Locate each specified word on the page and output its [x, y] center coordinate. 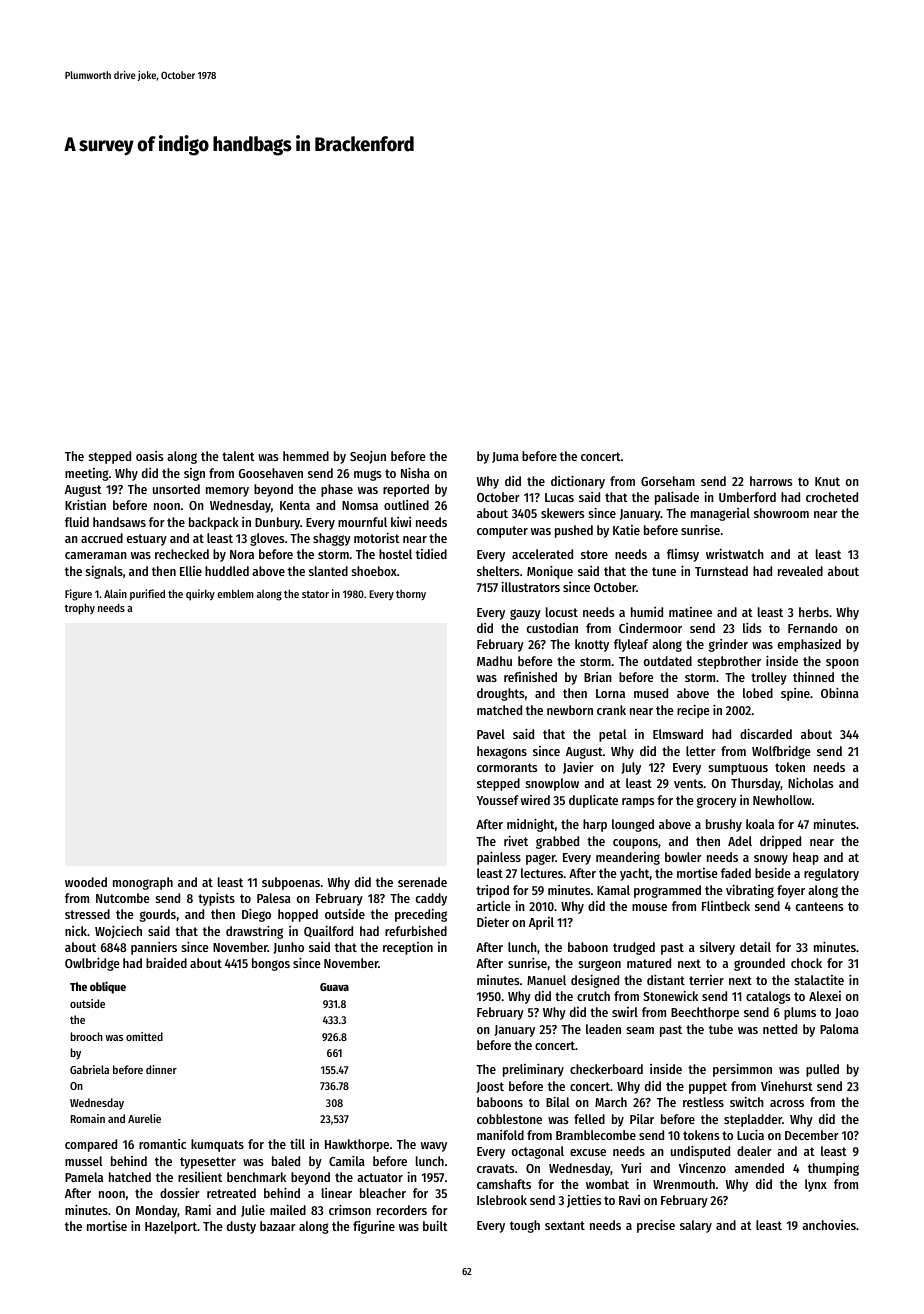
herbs [814, 612]
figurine [374, 1227]
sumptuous [738, 769]
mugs [367, 475]
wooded [86, 882]
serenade [422, 882]
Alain [115, 593]
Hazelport [171, 1227]
